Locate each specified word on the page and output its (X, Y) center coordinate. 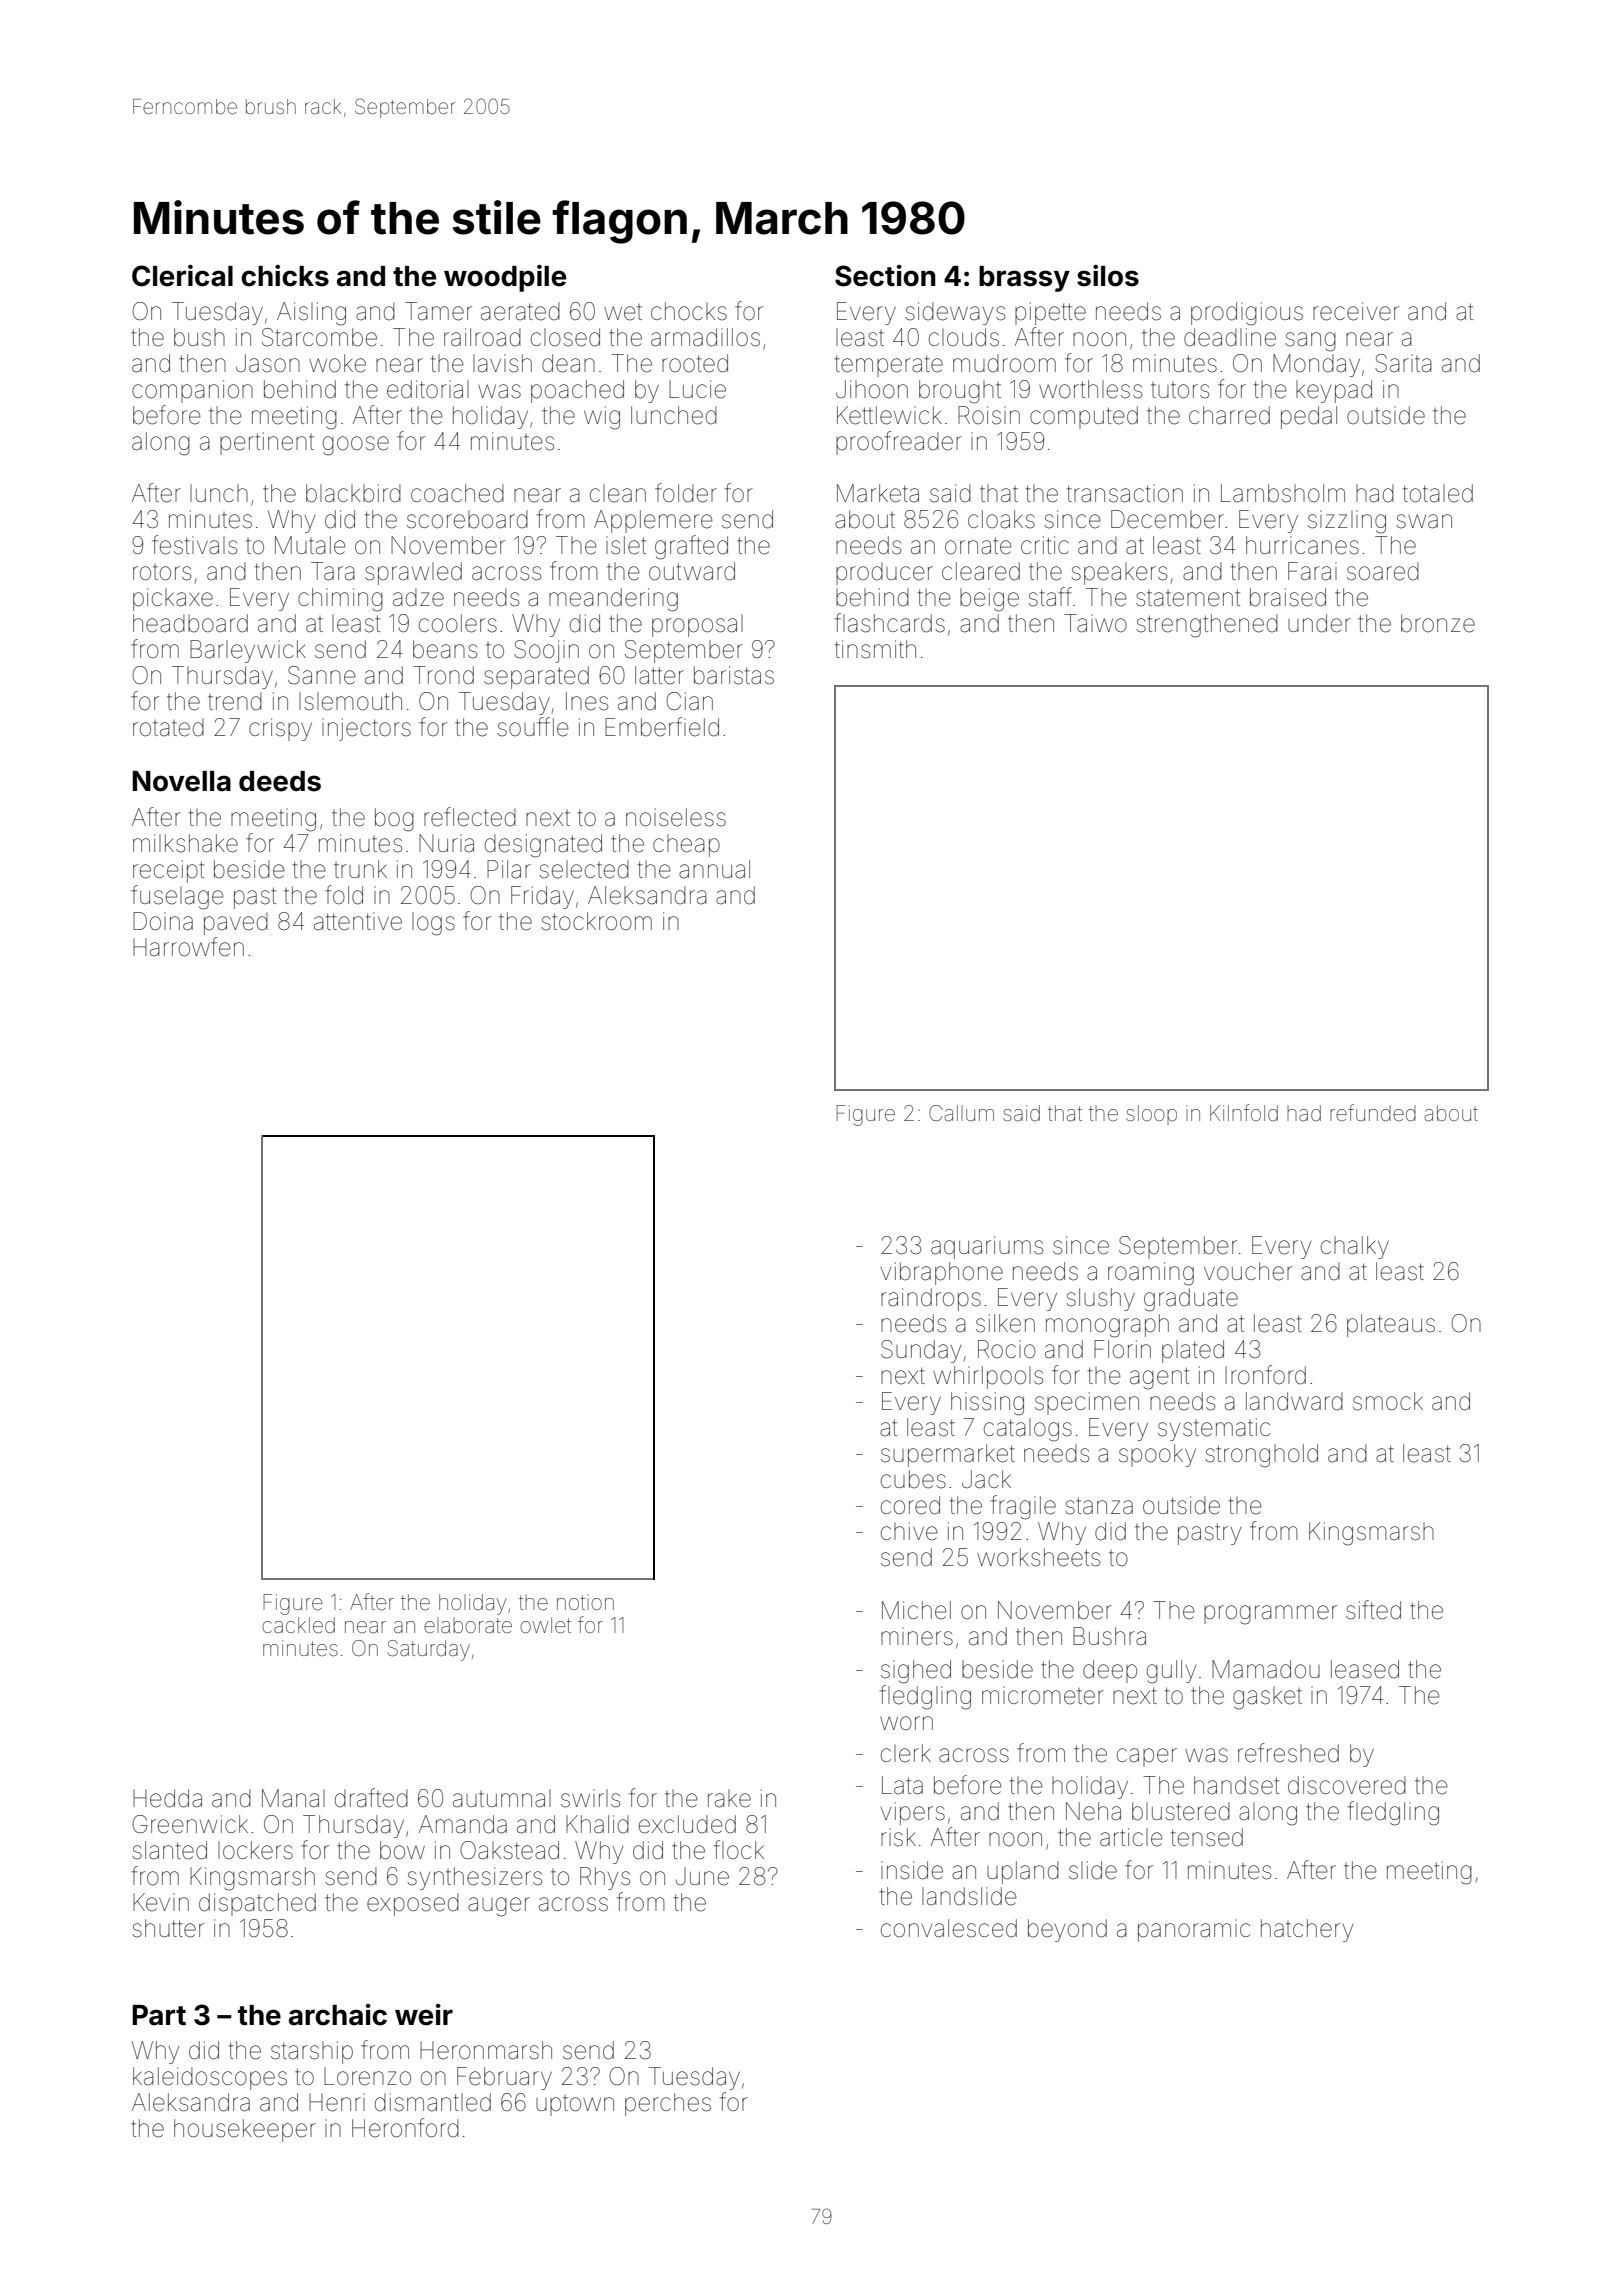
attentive (358, 921)
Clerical (182, 276)
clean (618, 493)
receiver (1356, 311)
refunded (1373, 1112)
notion (585, 1602)
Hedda (167, 1798)
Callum (961, 1113)
